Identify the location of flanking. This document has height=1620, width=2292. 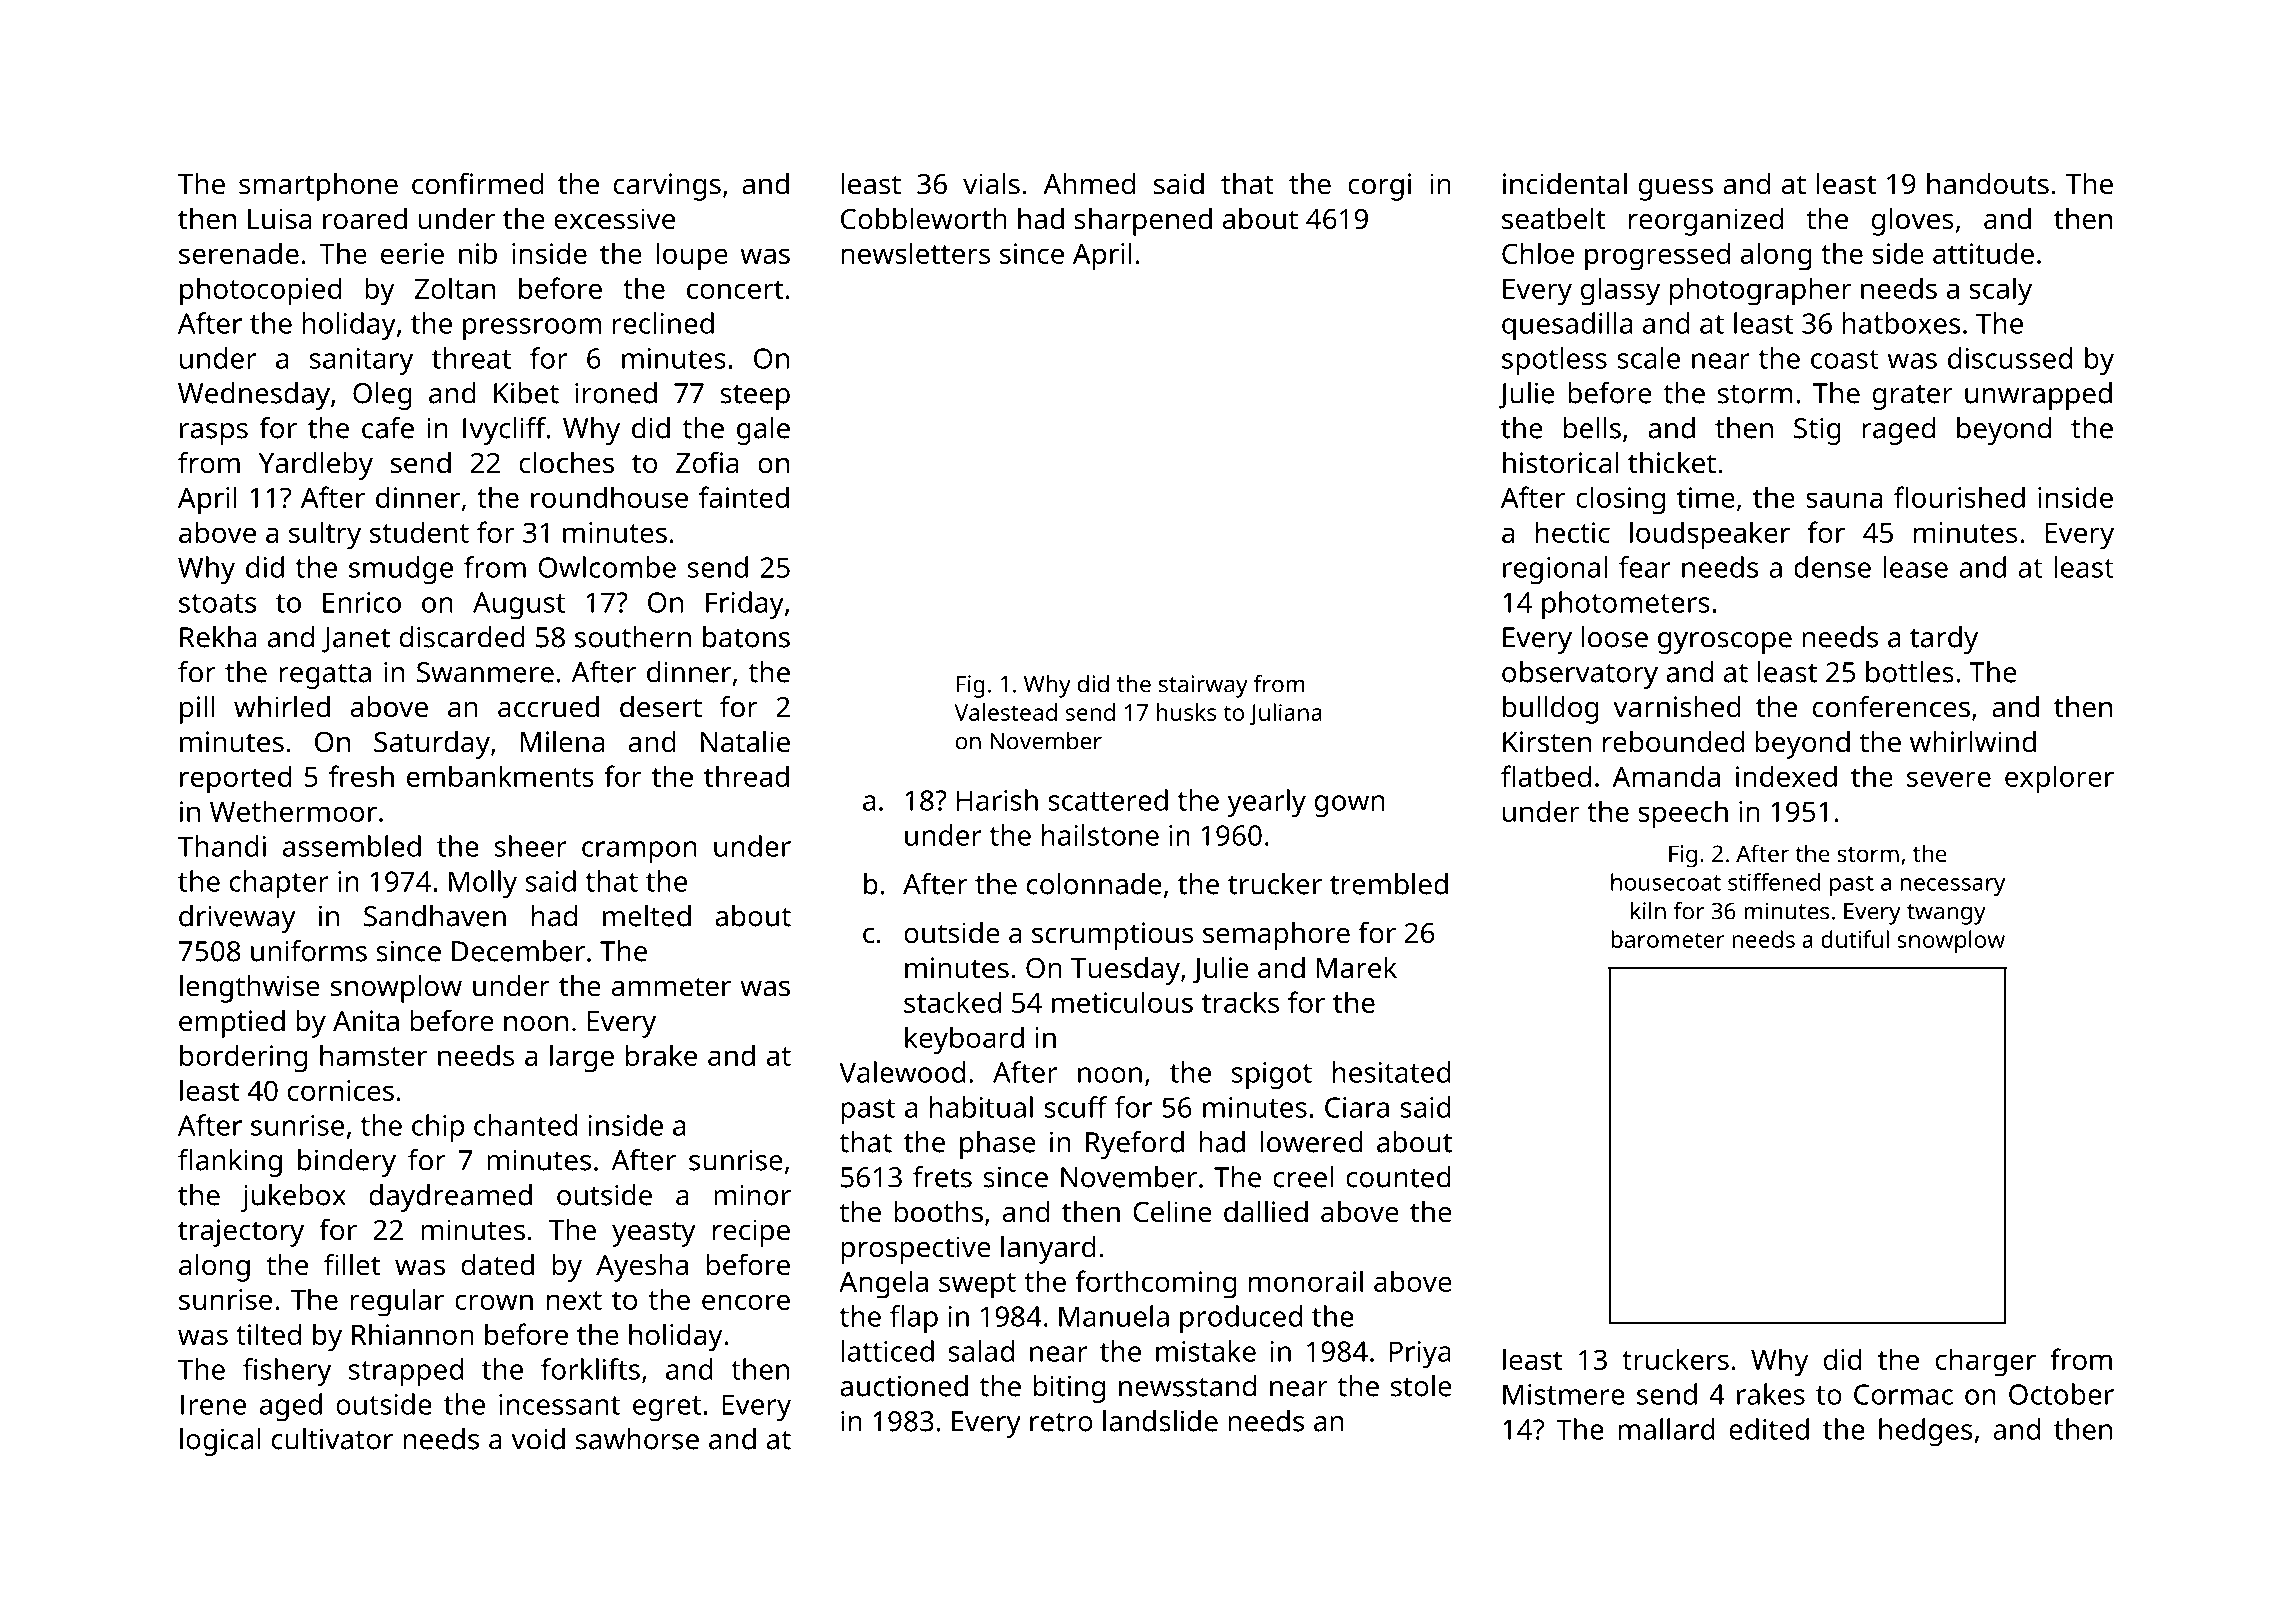
(230, 1163).
